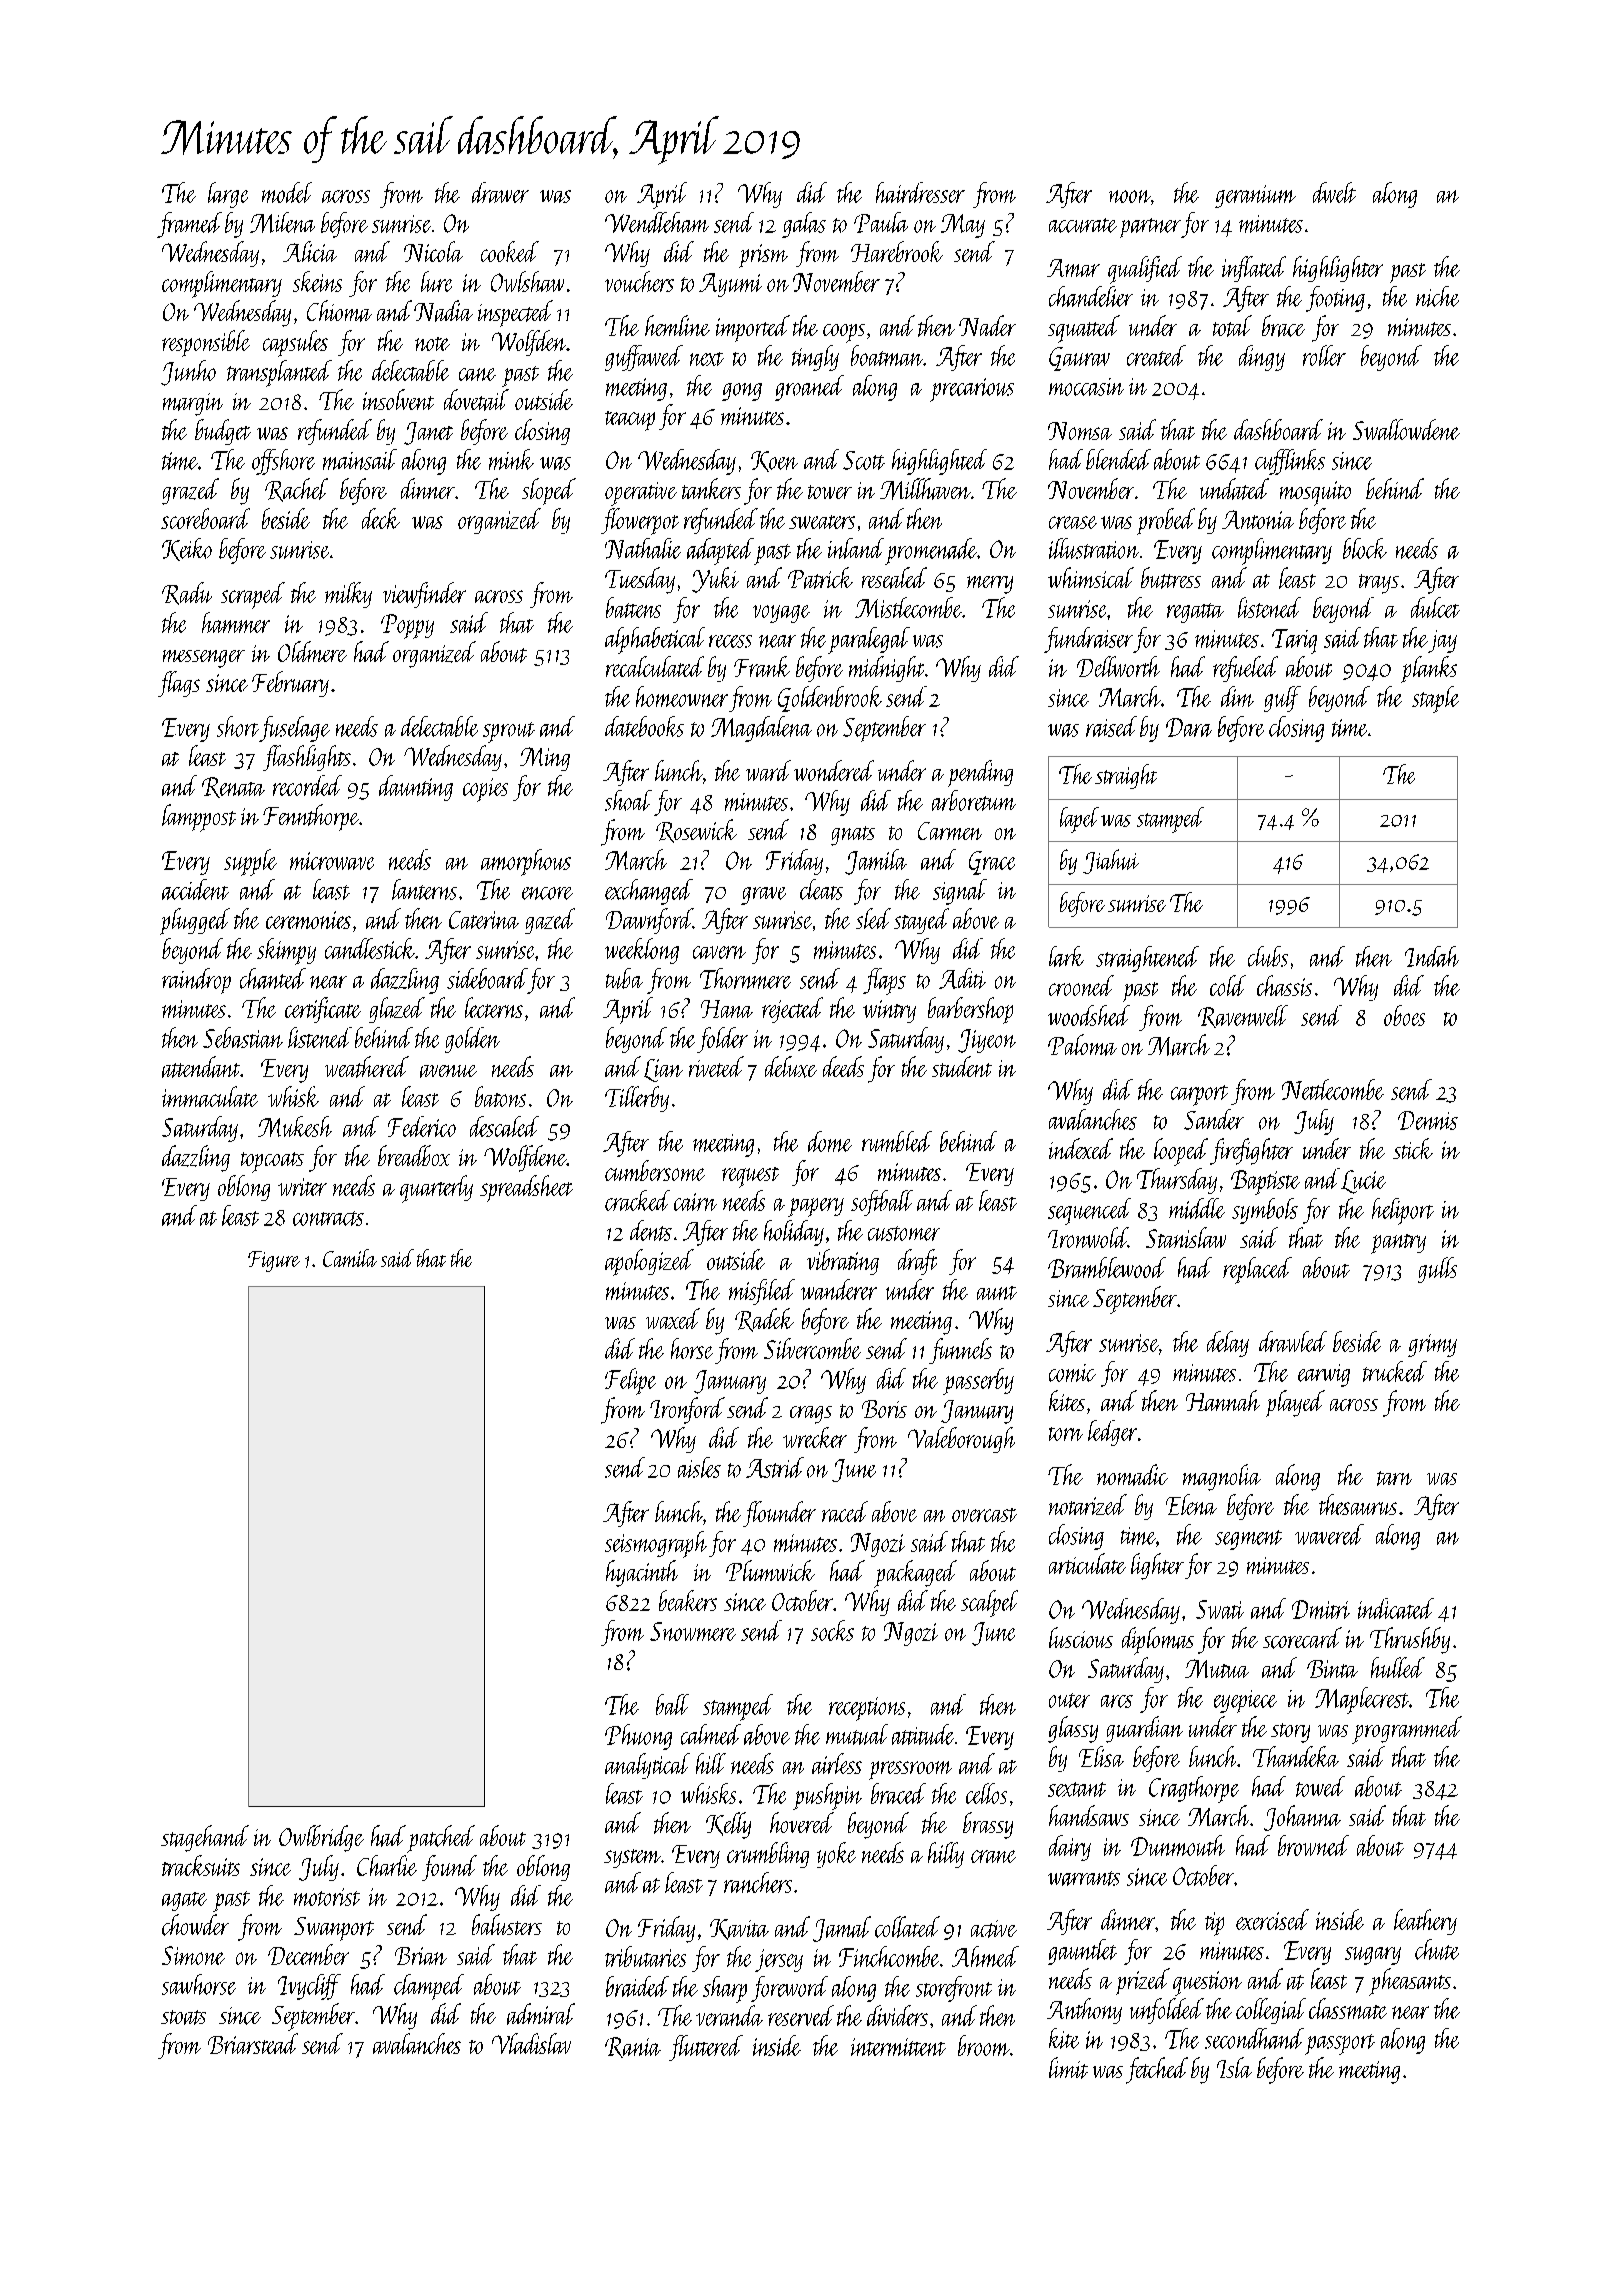 This image has height=2292, width=1620. I want to click on gulls, so click(1437, 1270).
